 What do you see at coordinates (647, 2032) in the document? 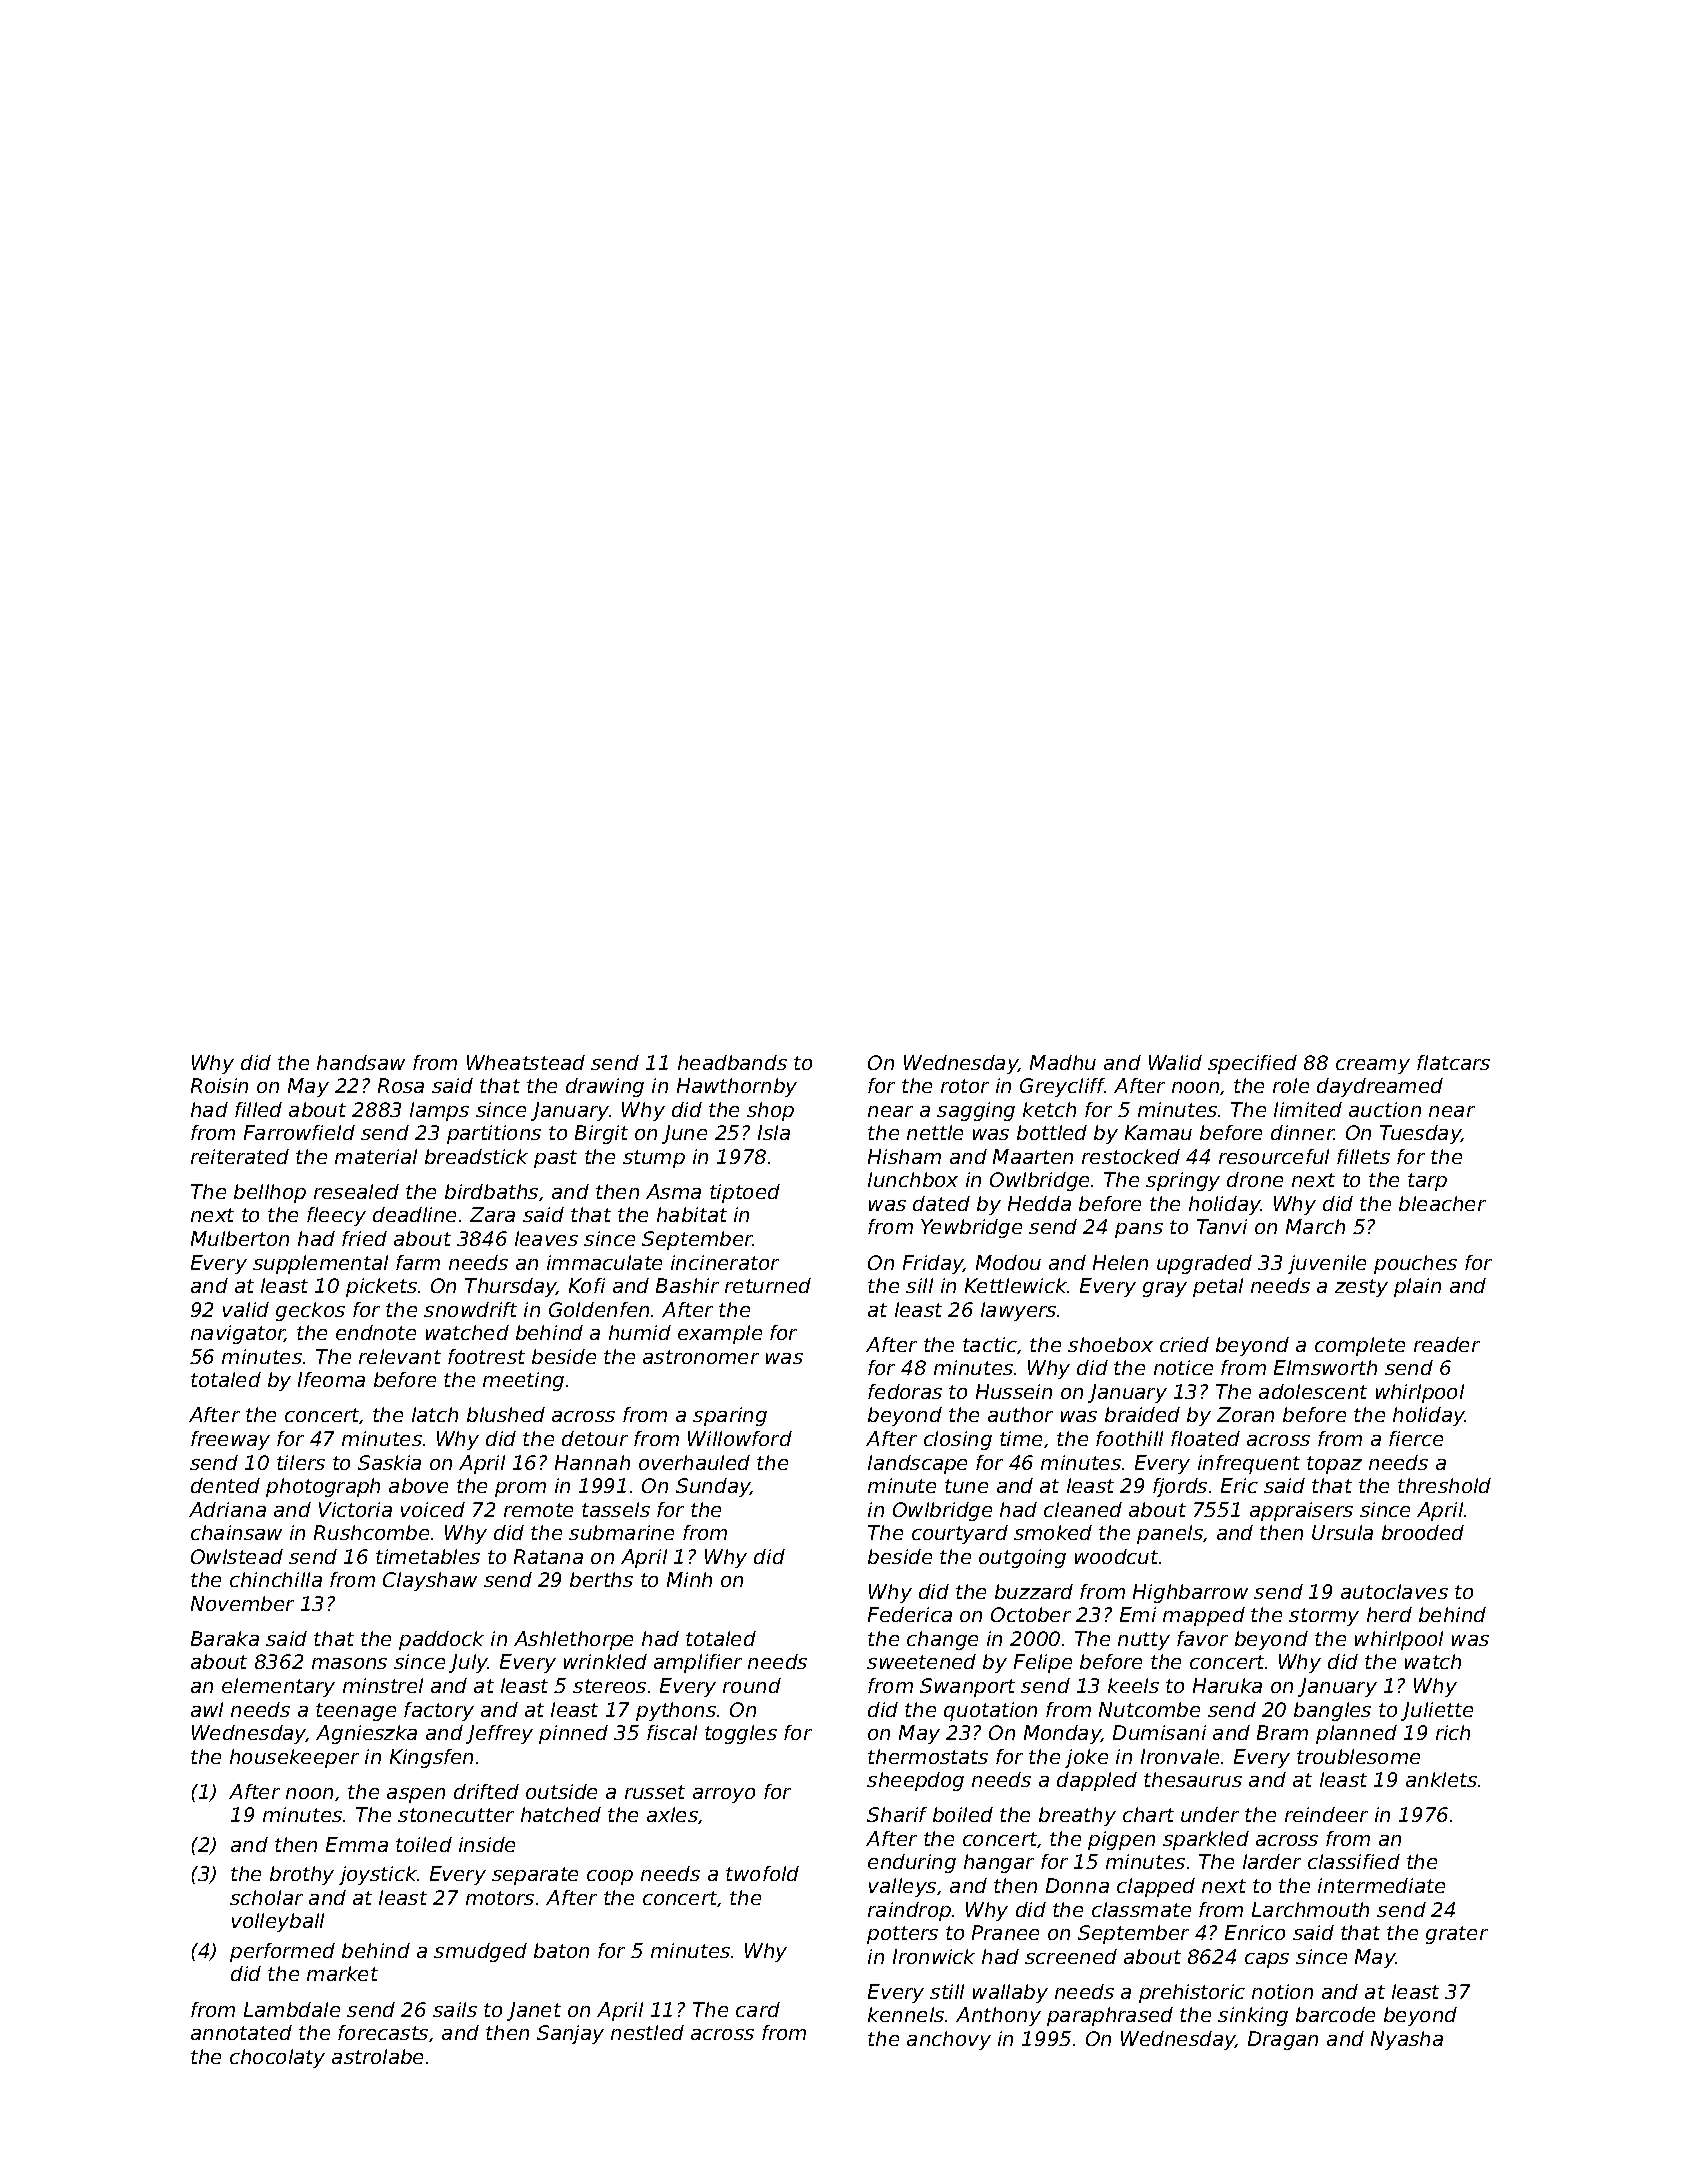
I see `nestled` at bounding box center [647, 2032].
